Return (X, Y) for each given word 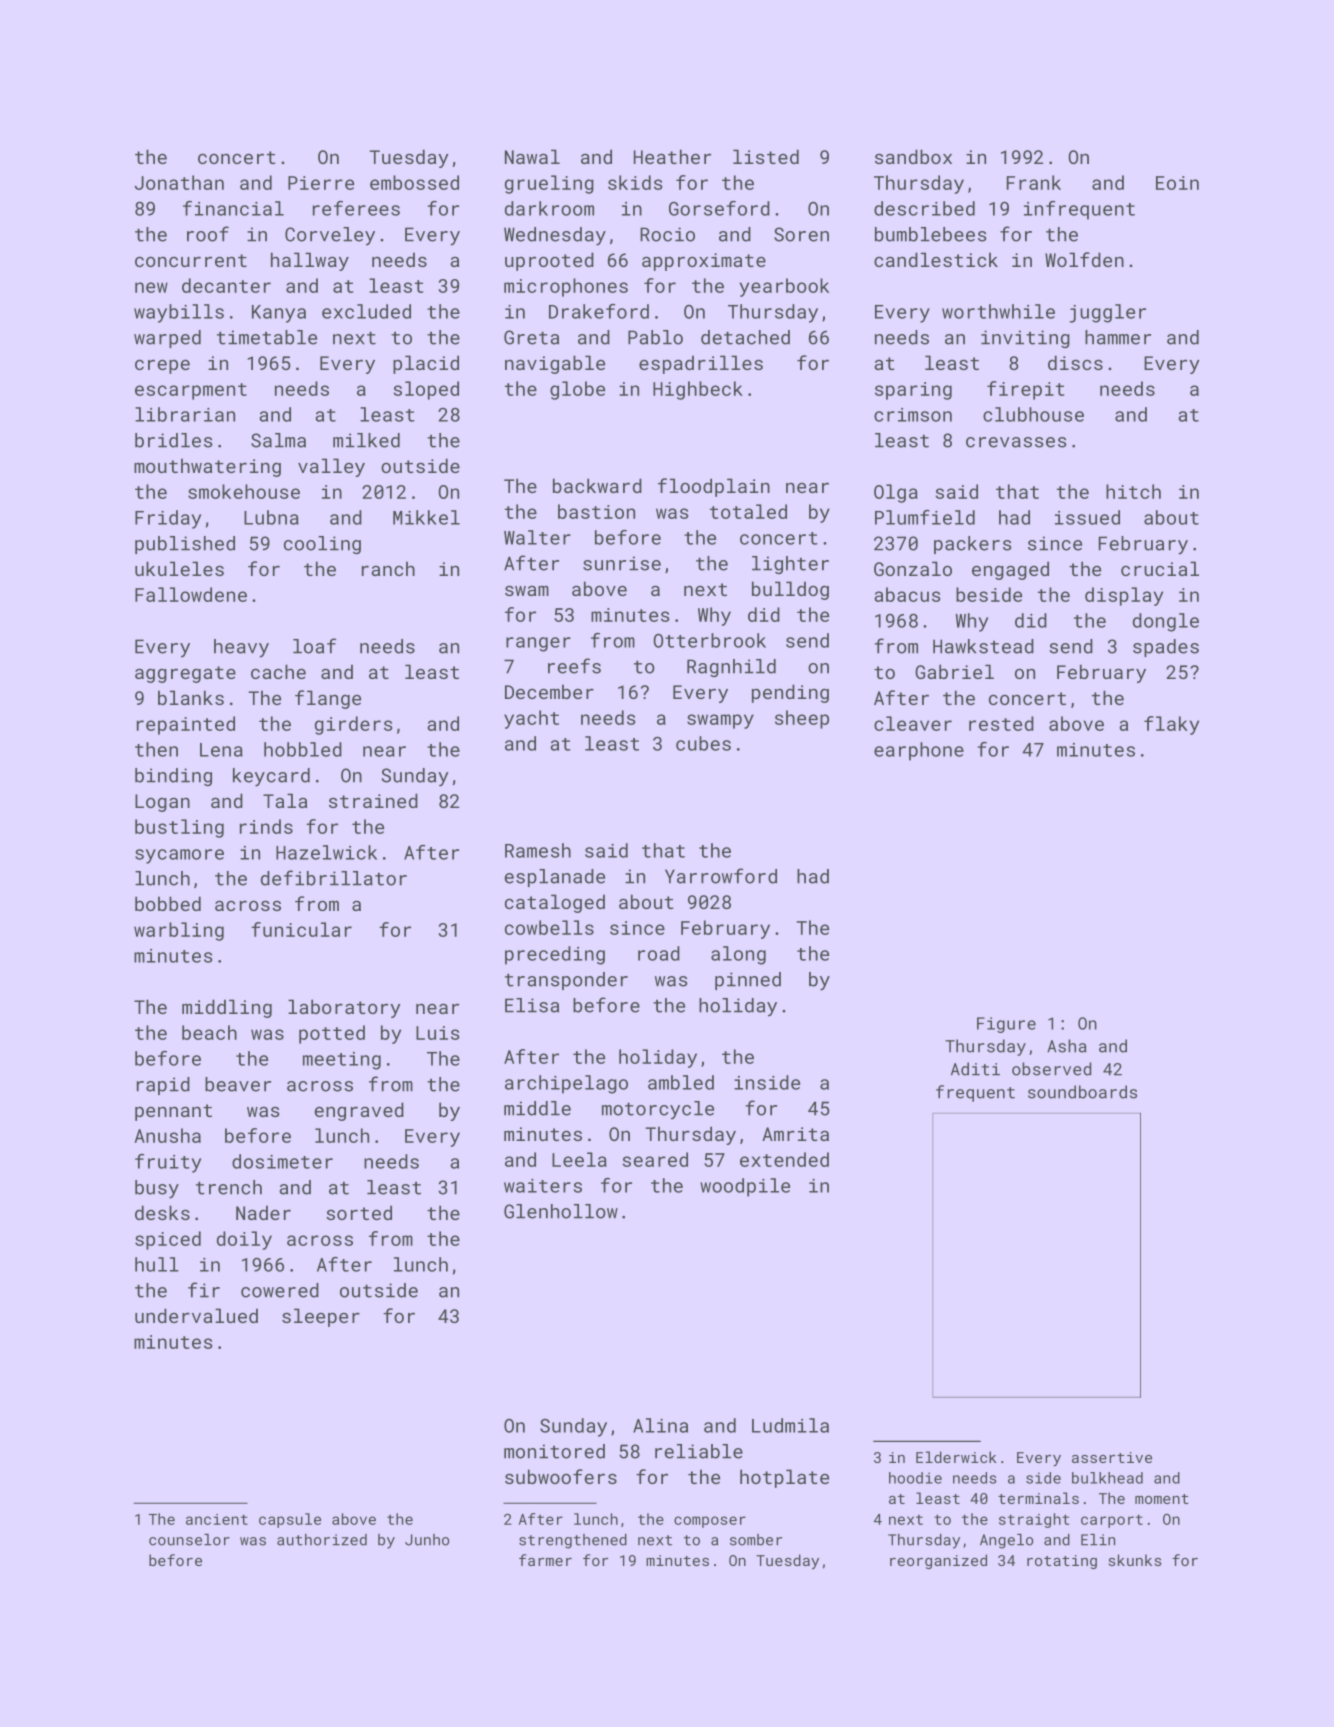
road (659, 953)
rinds (266, 826)
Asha (1067, 1046)
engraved (359, 1111)
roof (208, 234)
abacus (907, 594)
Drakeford (599, 311)
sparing (913, 391)
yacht (531, 719)
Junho (427, 1540)
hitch (1133, 491)
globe (577, 390)
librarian (185, 414)
